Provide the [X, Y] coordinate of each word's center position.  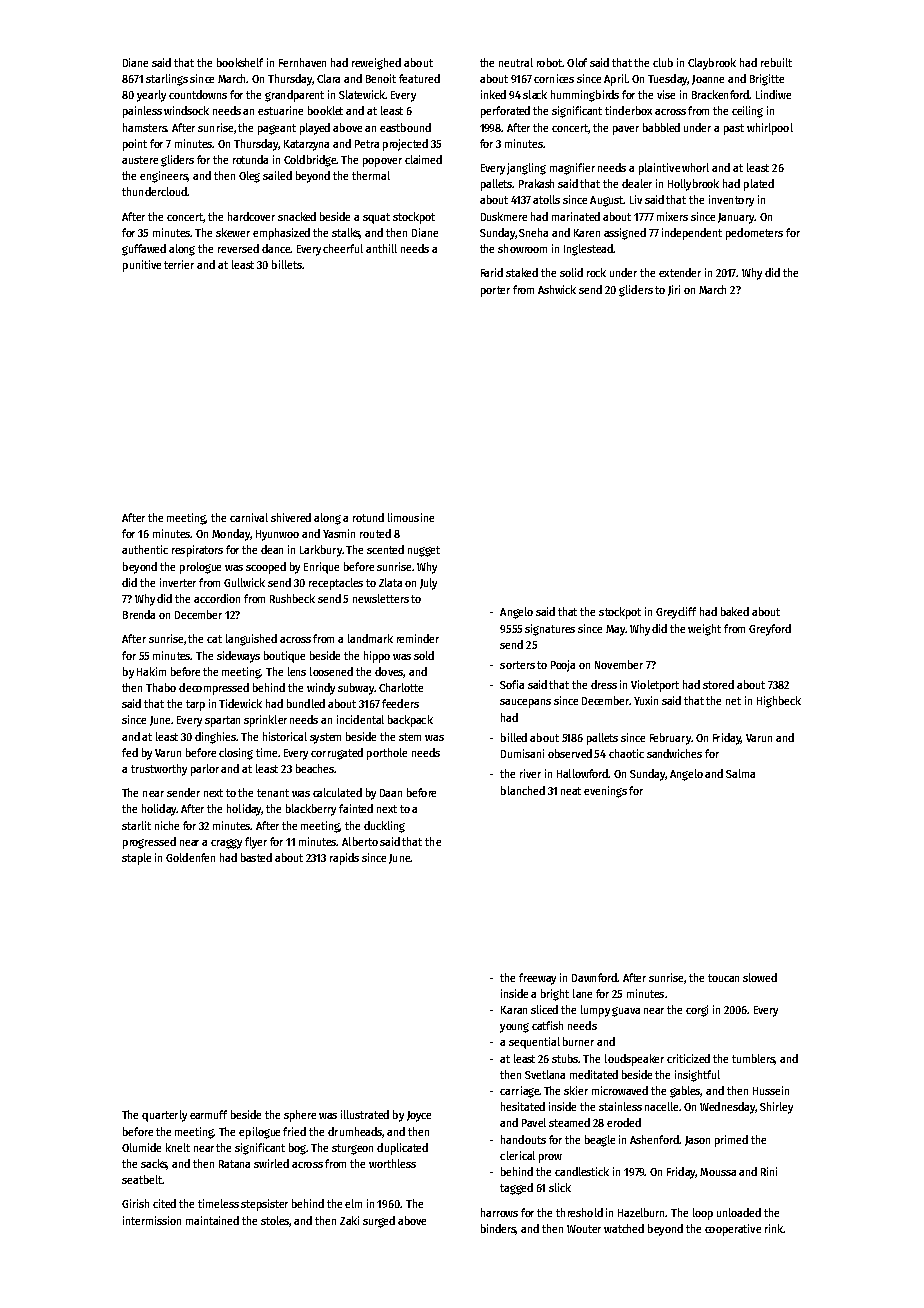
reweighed [376, 64]
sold [424, 655]
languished [251, 640]
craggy [226, 844]
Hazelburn [642, 1212]
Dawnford [594, 977]
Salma [740, 773]
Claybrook [712, 64]
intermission [152, 1220]
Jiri [674, 290]
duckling [384, 827]
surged [379, 1222]
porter [495, 291]
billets [287, 264]
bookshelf [240, 62]
